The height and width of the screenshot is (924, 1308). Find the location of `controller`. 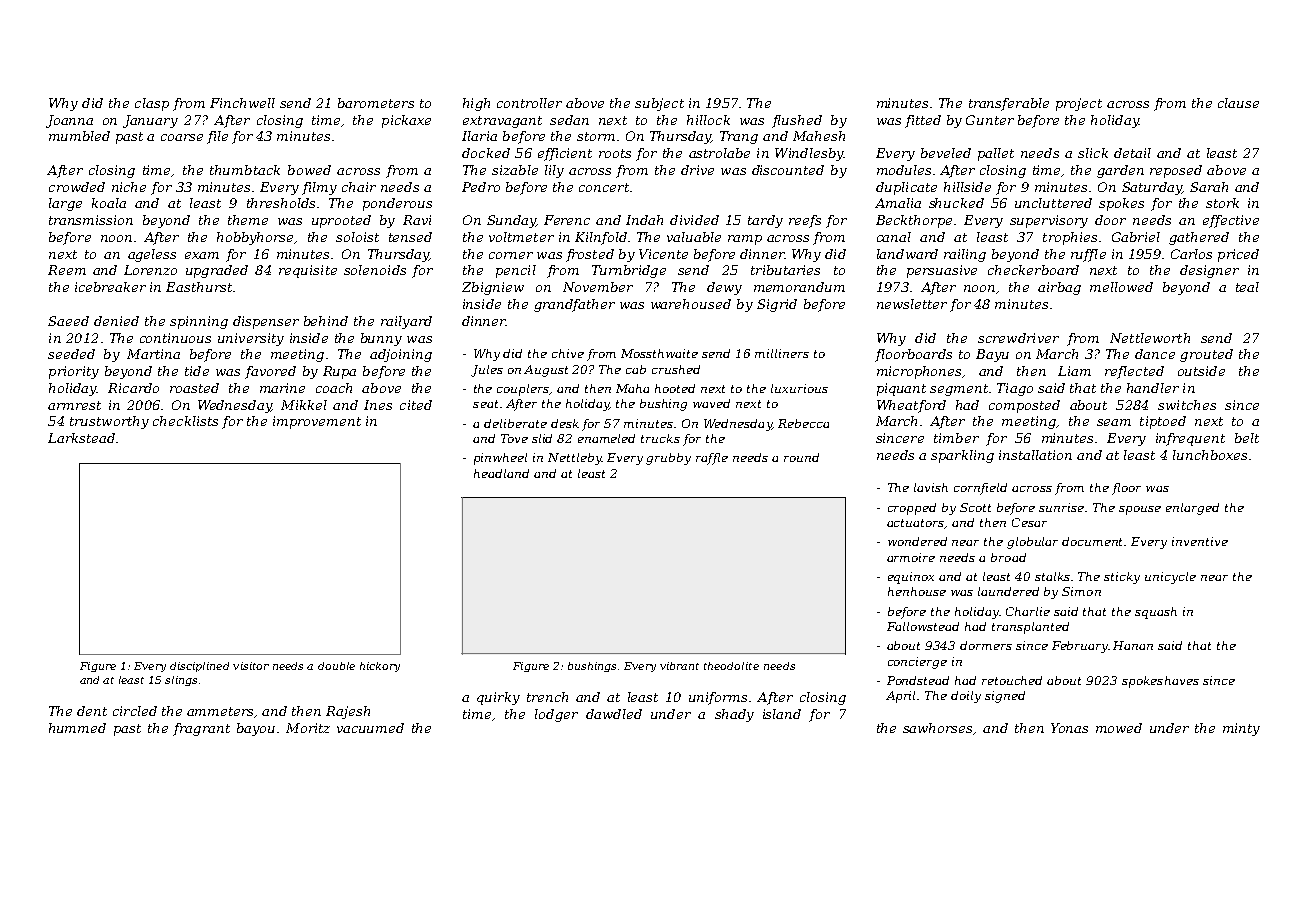

controller is located at coordinates (529, 103).
